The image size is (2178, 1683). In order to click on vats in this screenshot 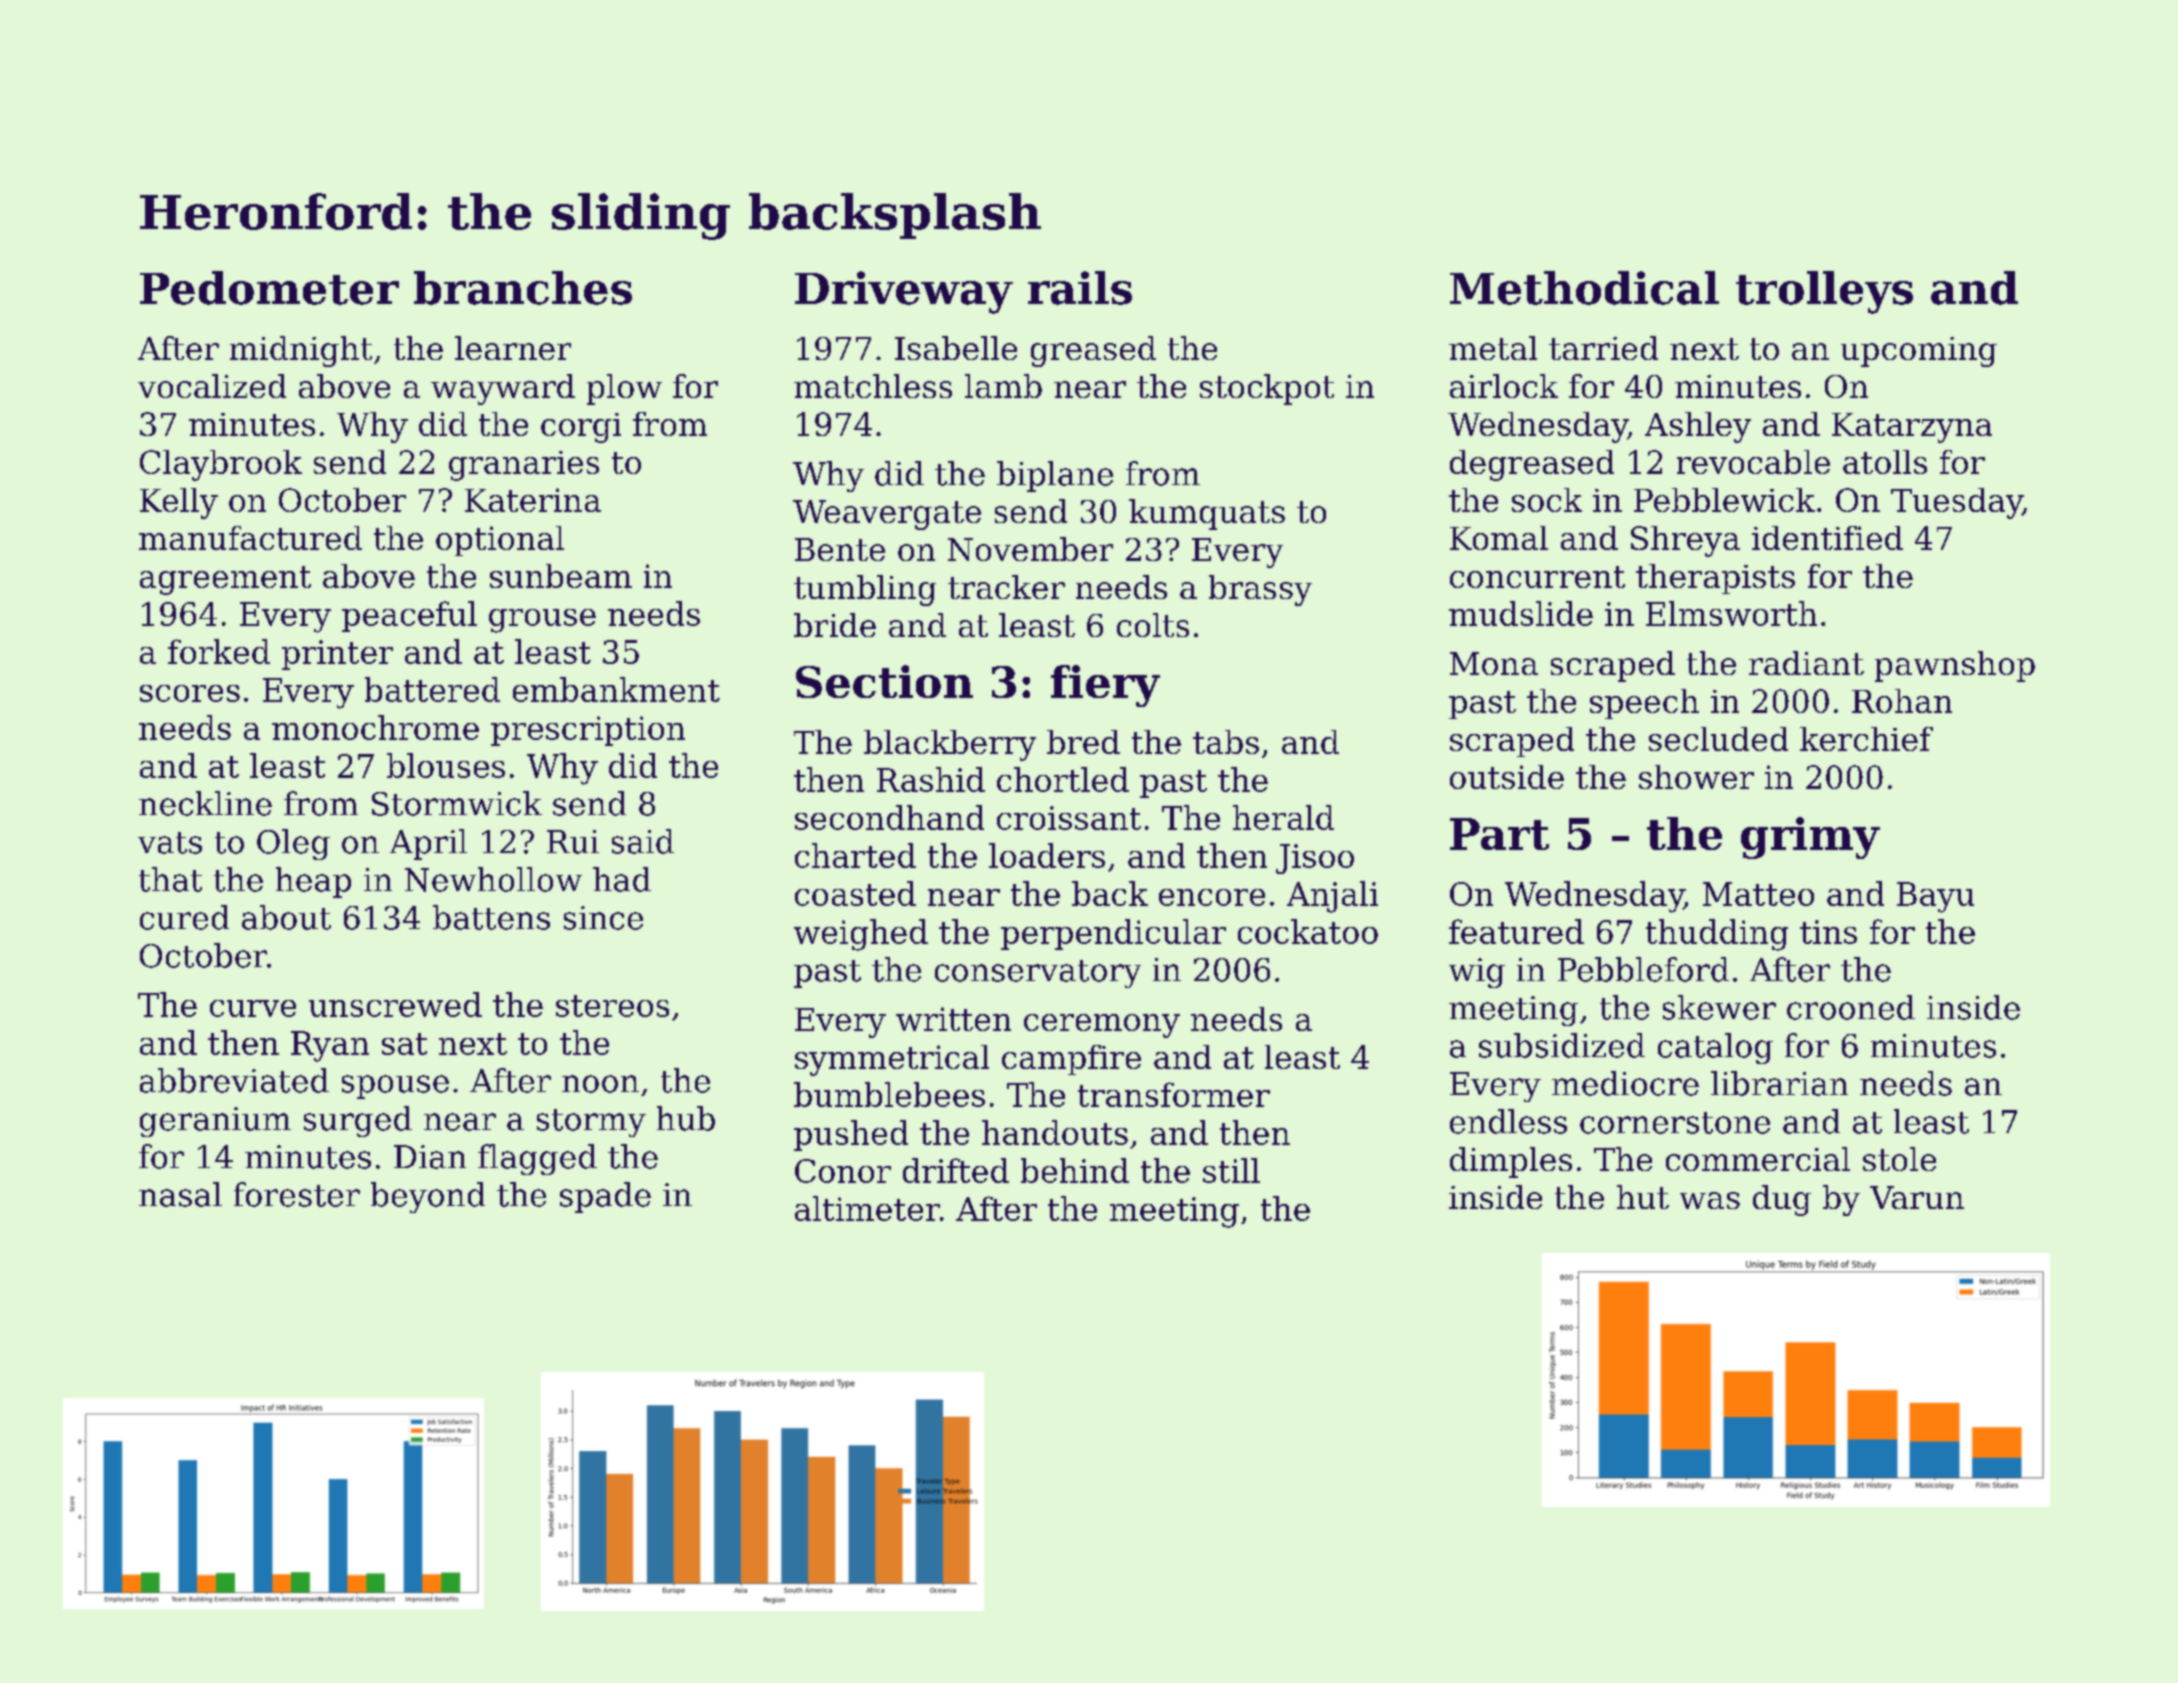, I will do `click(170, 843)`.
